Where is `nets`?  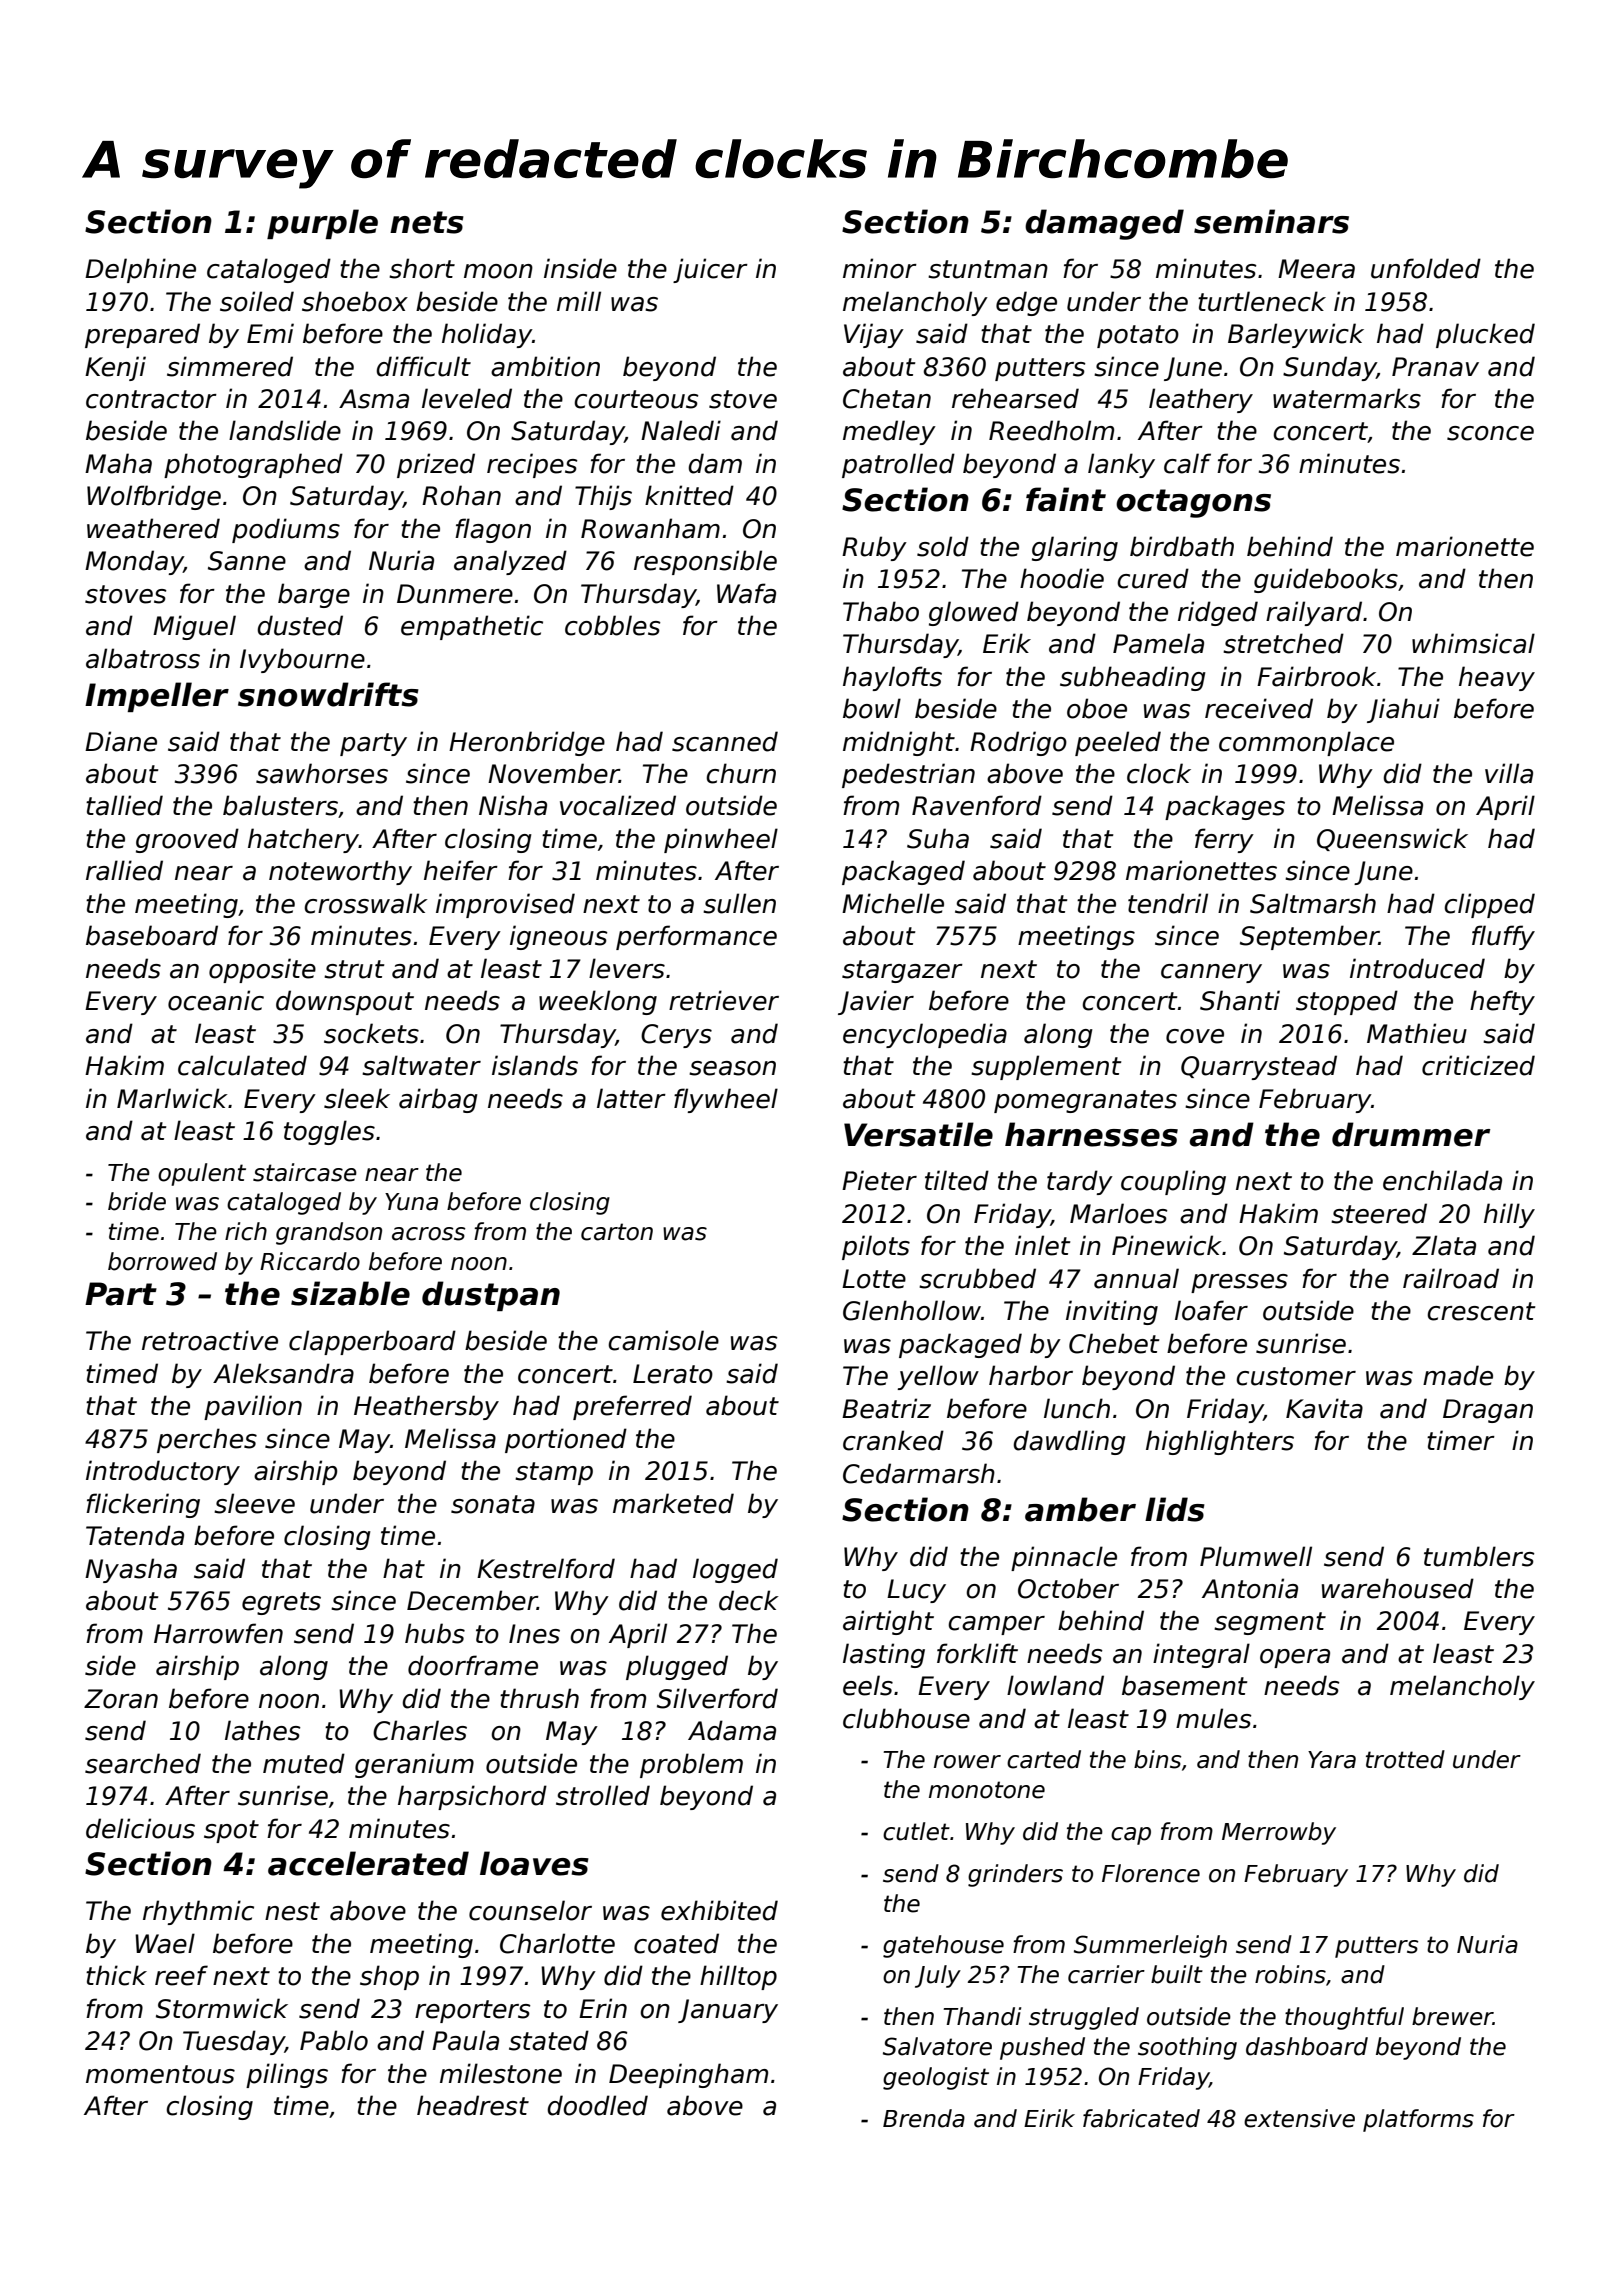
nets is located at coordinates (427, 222).
